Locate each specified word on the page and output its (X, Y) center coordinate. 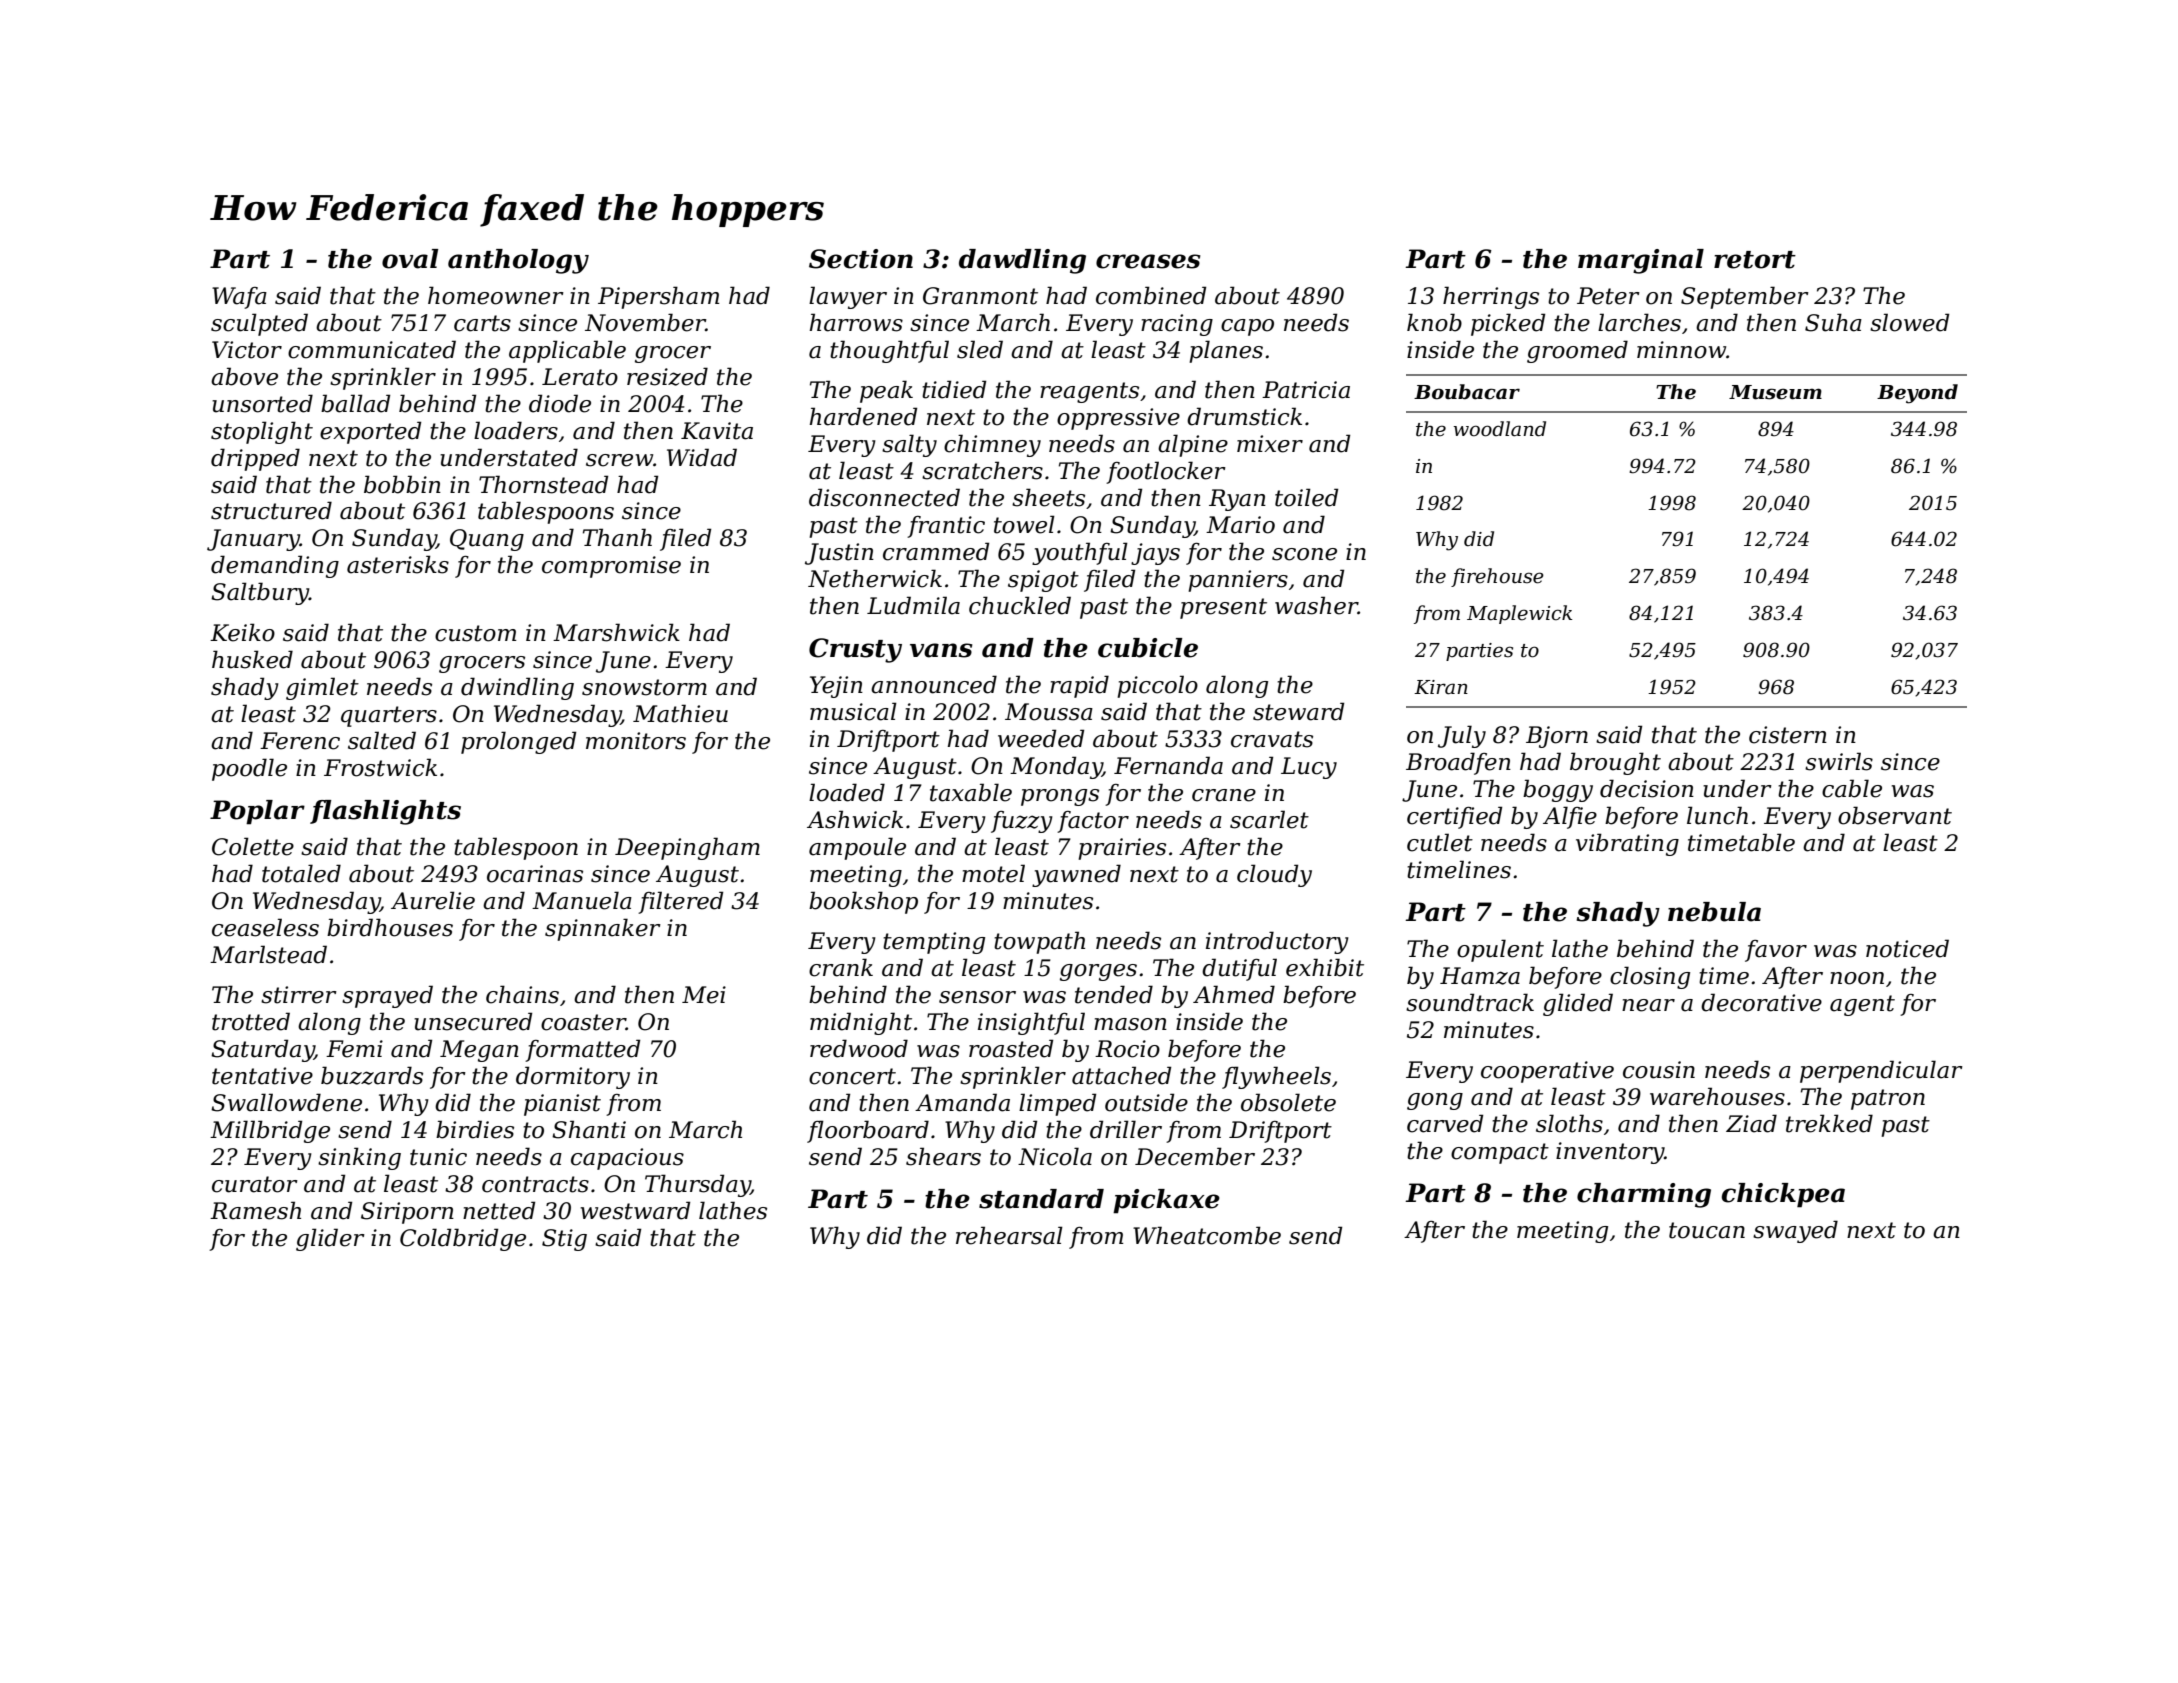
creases (1148, 261)
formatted (582, 1050)
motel (993, 873)
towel (1024, 524)
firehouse (1497, 577)
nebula (1714, 912)
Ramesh (255, 1210)
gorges (1098, 972)
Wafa (239, 298)
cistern (1788, 735)
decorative (1761, 1002)
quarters (389, 716)
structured (271, 510)
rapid (1079, 686)
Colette (253, 846)
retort (1755, 260)
